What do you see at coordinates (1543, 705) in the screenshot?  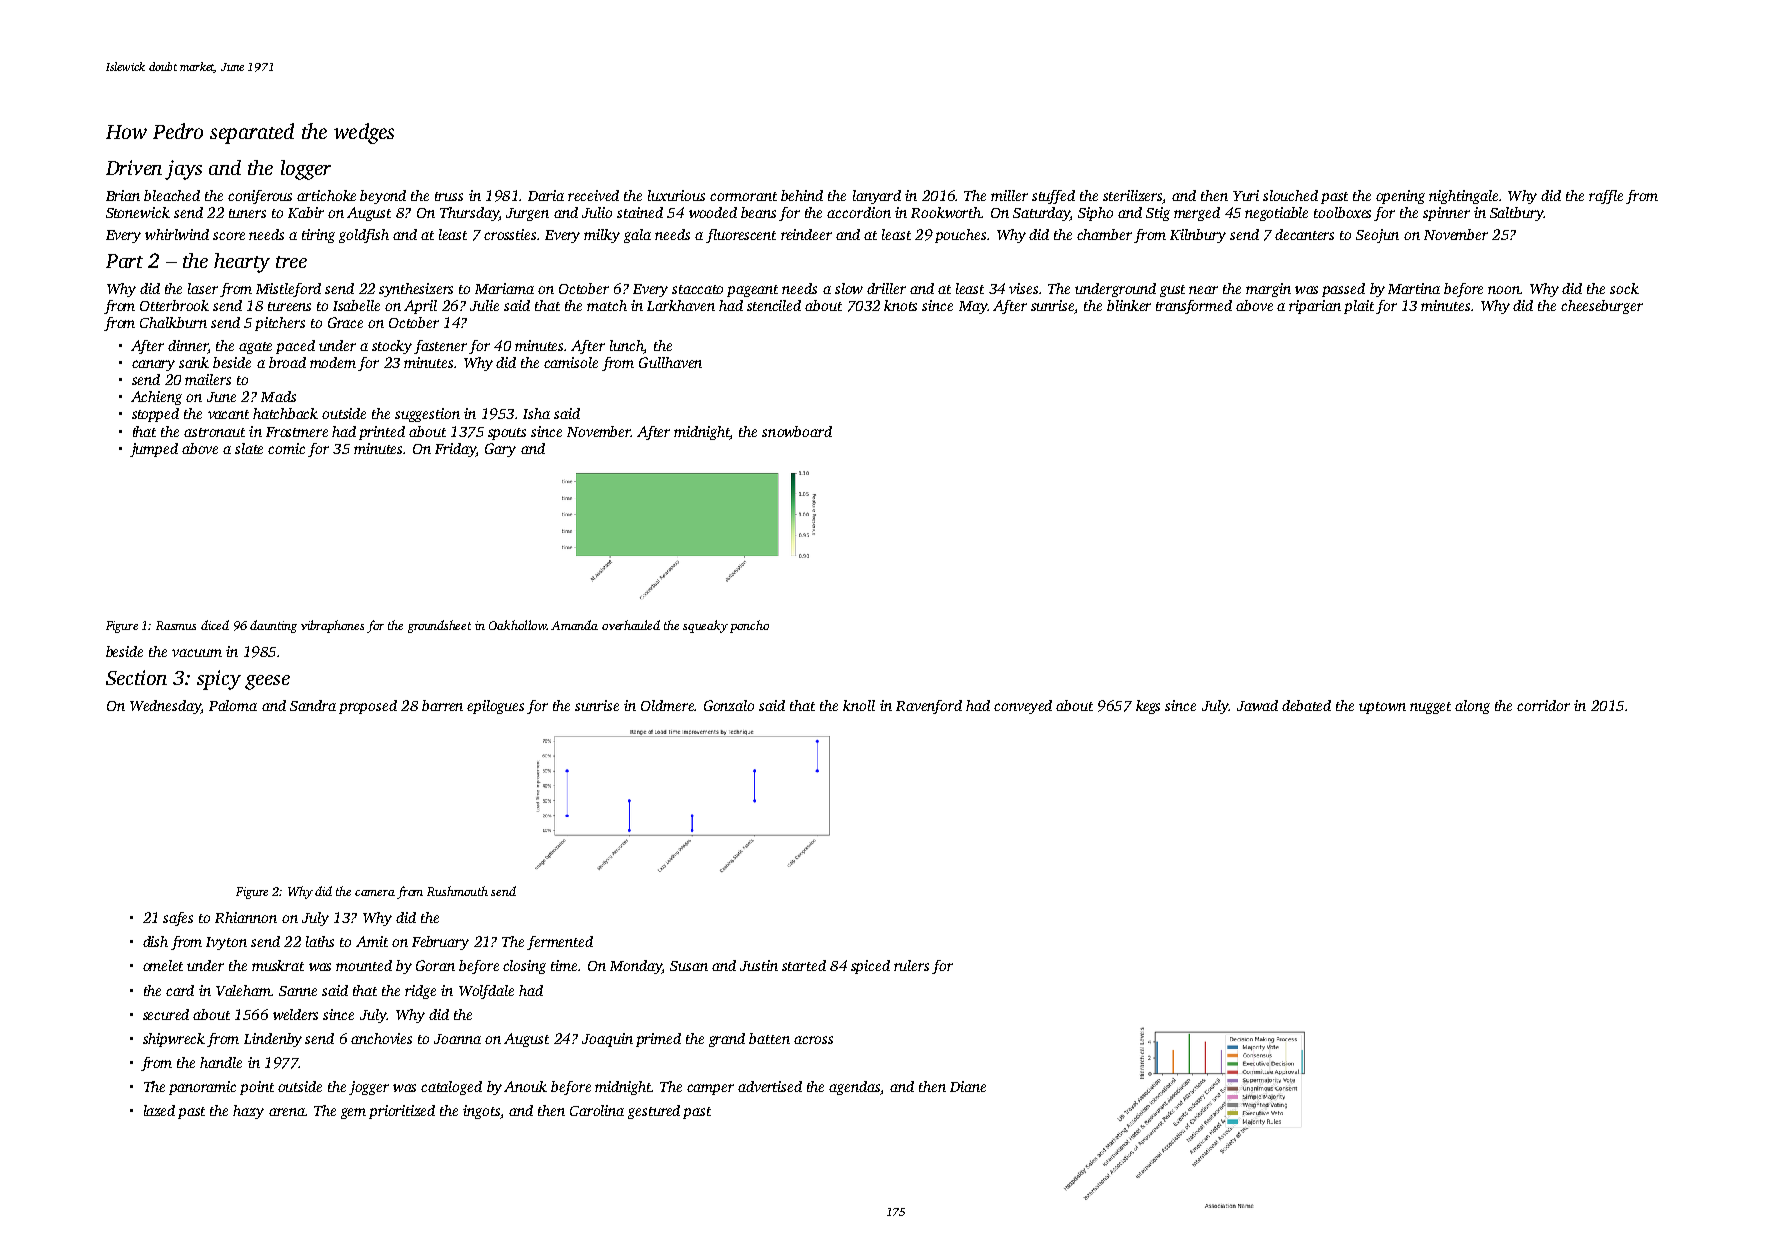 I see `corridor` at bounding box center [1543, 705].
